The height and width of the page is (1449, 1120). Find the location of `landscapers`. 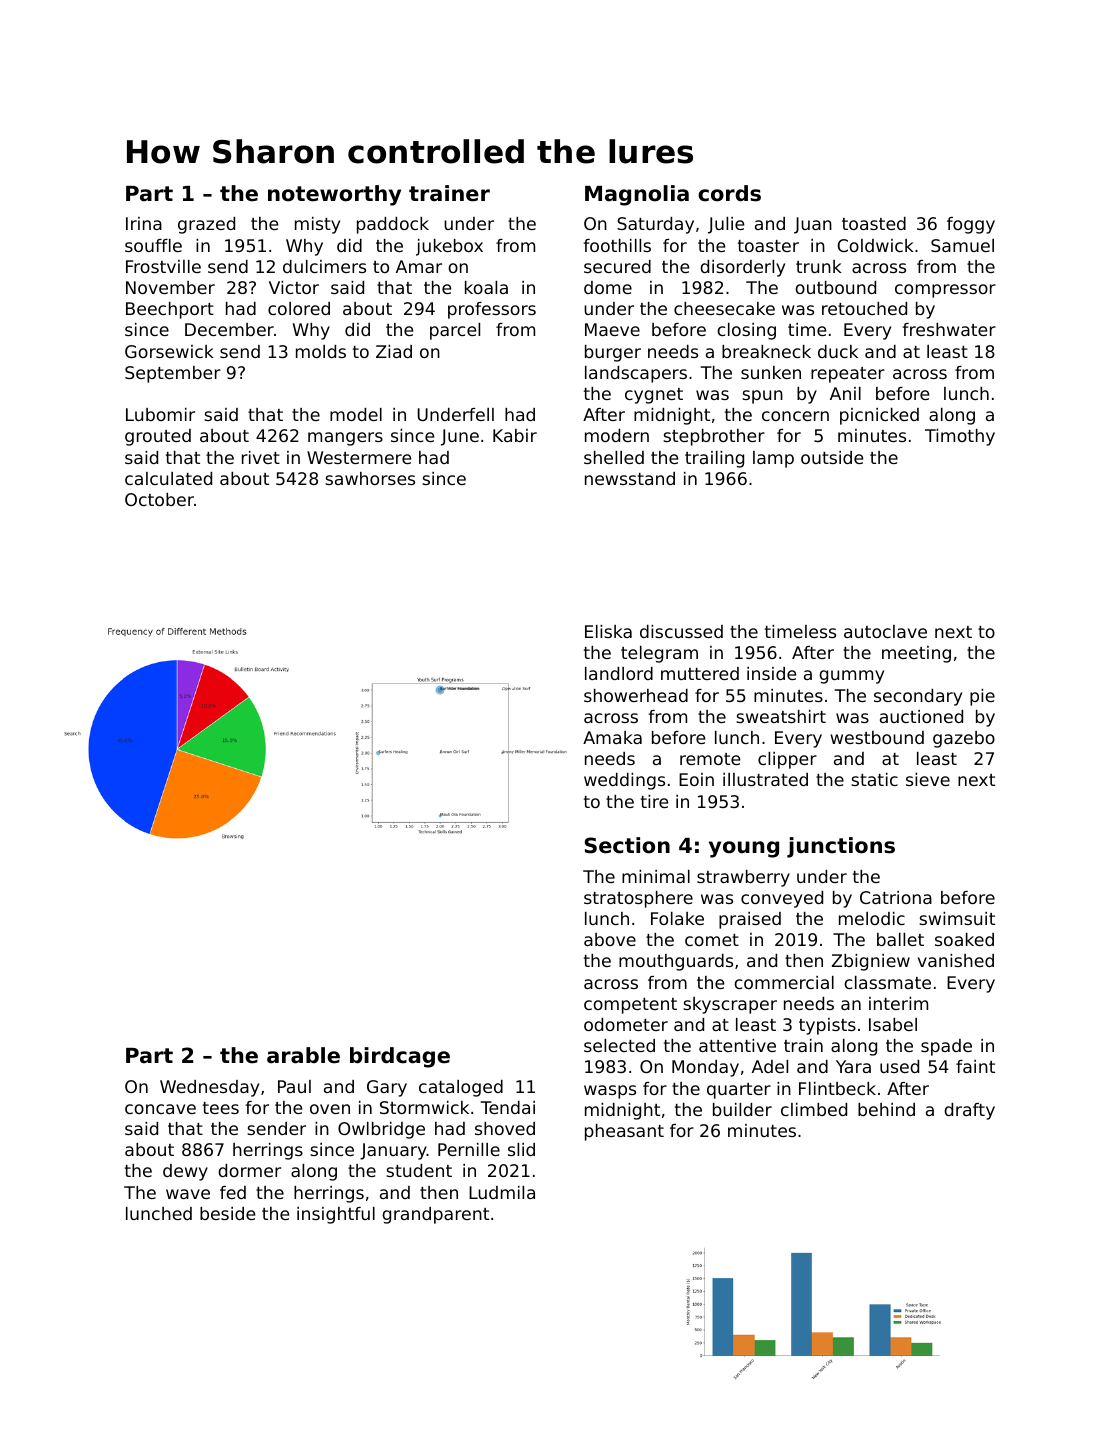

landscapers is located at coordinates (636, 374).
